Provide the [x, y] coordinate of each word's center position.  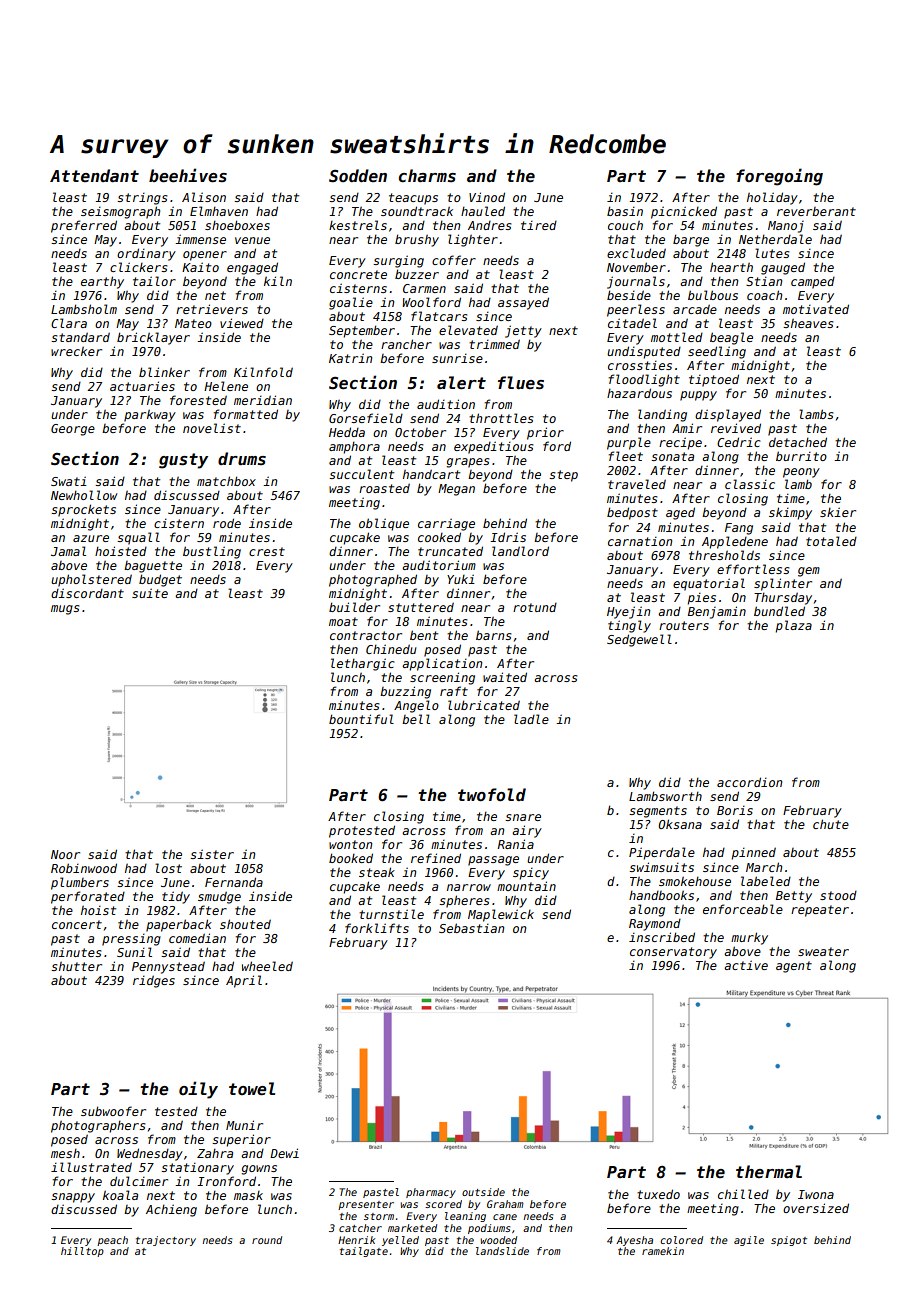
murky [749, 938]
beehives [188, 175]
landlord [520, 551]
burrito [801, 456]
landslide [502, 1251]
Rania [516, 844]
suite [150, 593]
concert [77, 924]
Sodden [358, 175]
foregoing [779, 177]
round [267, 1240]
